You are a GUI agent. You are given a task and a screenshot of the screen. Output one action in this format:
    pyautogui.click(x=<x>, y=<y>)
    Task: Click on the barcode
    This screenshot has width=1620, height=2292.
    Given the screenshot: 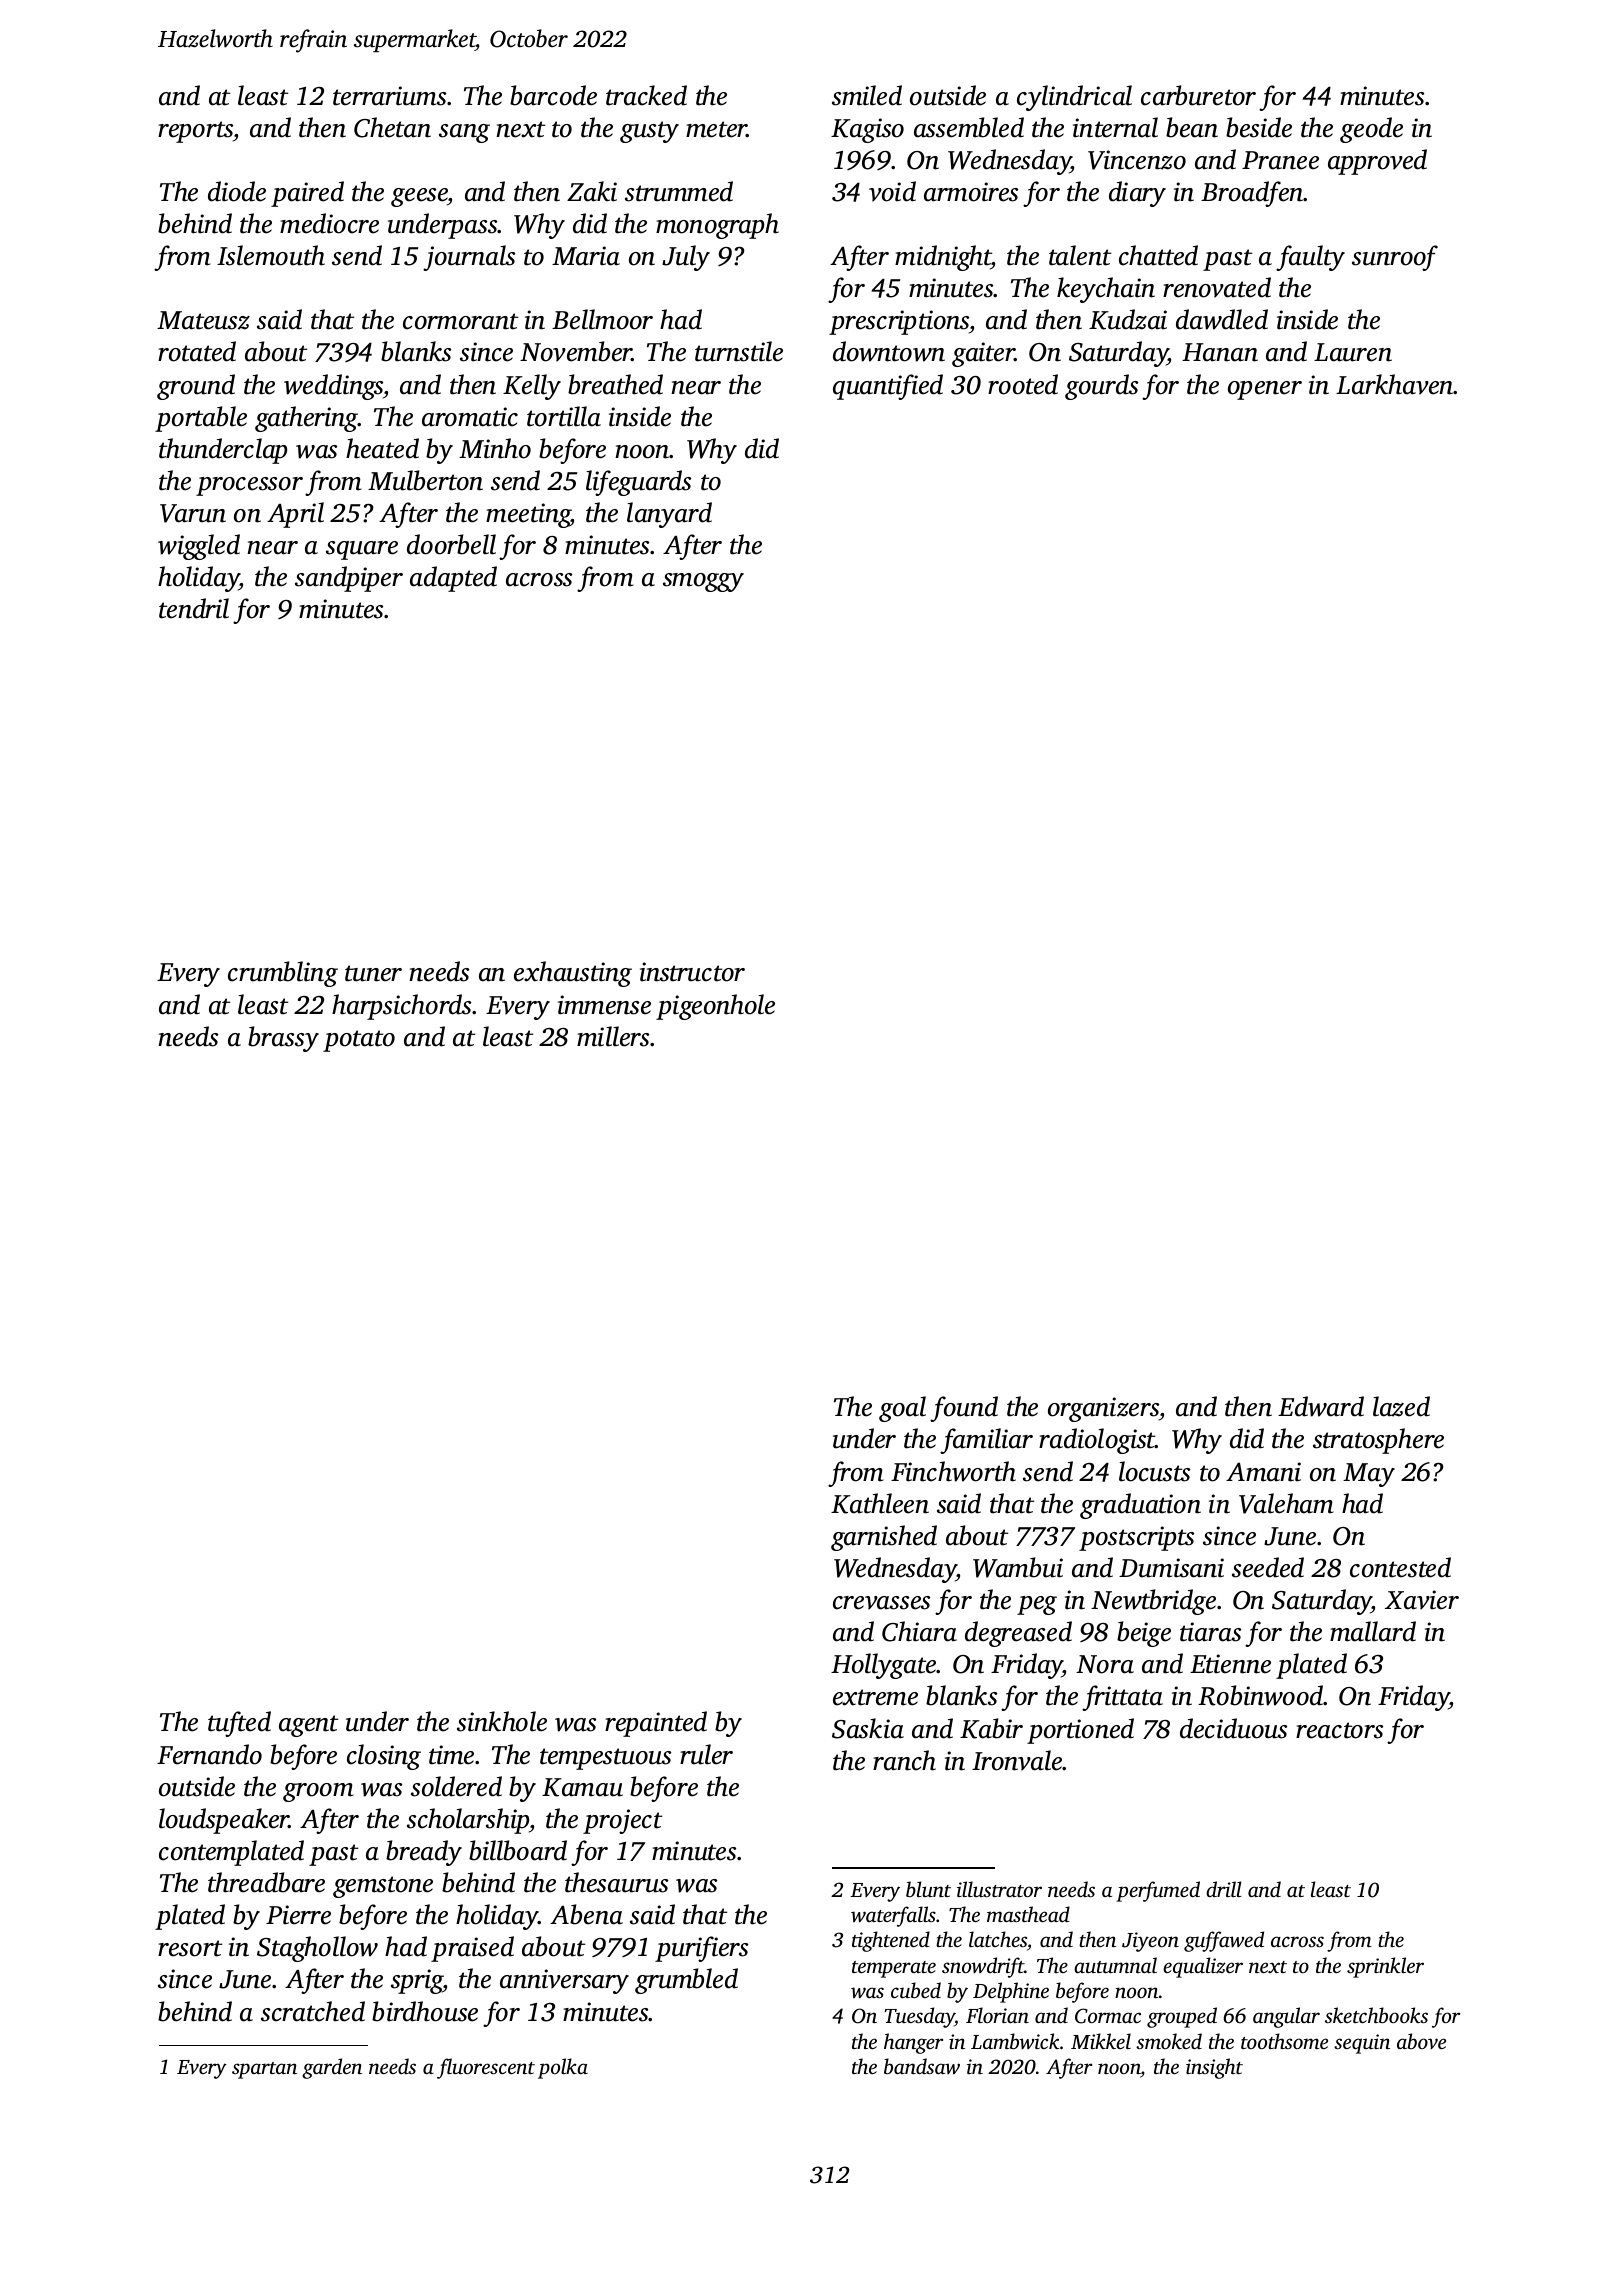 What is the action you would take?
    pyautogui.click(x=553, y=95)
